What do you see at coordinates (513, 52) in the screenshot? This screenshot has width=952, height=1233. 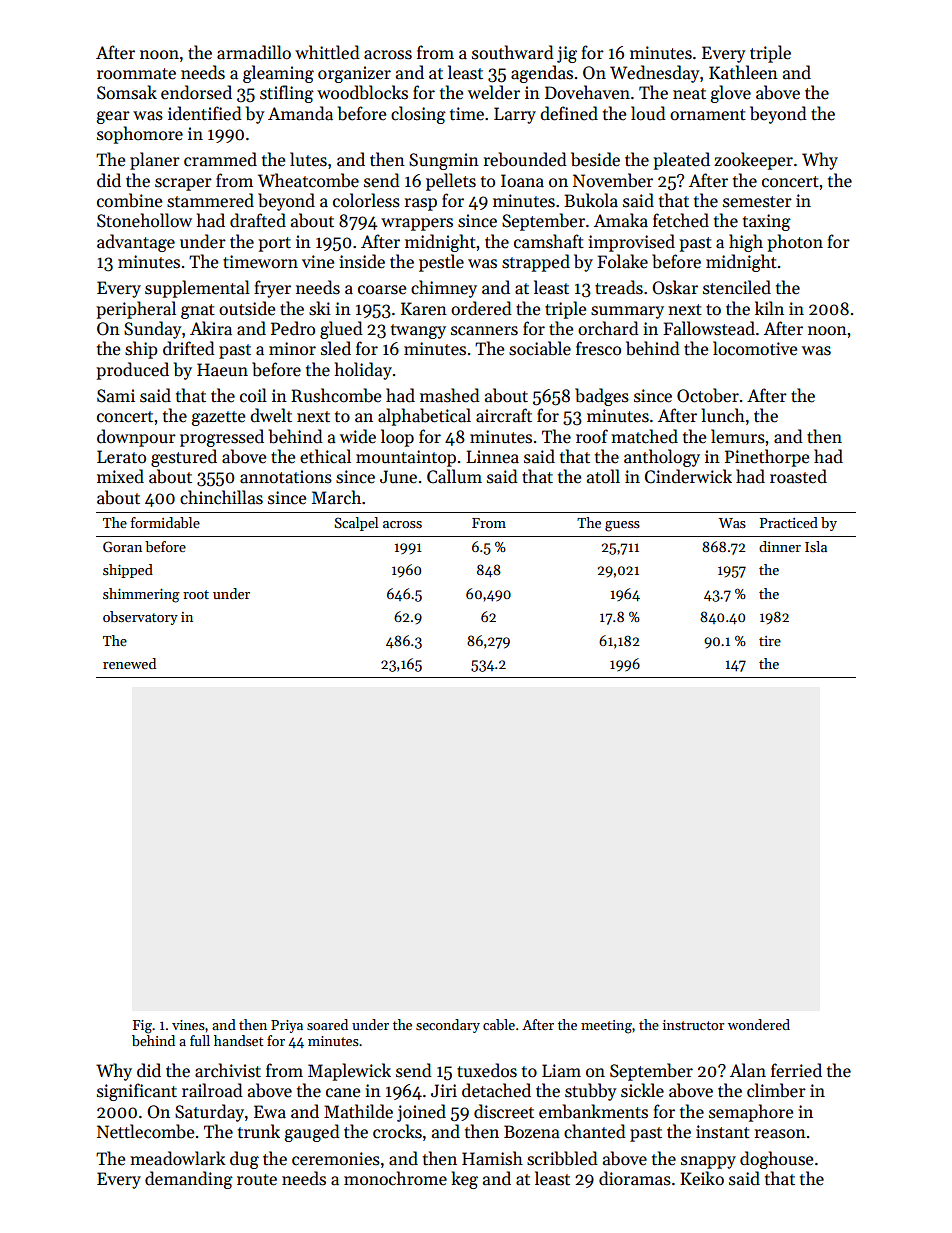 I see `southward` at bounding box center [513, 52].
